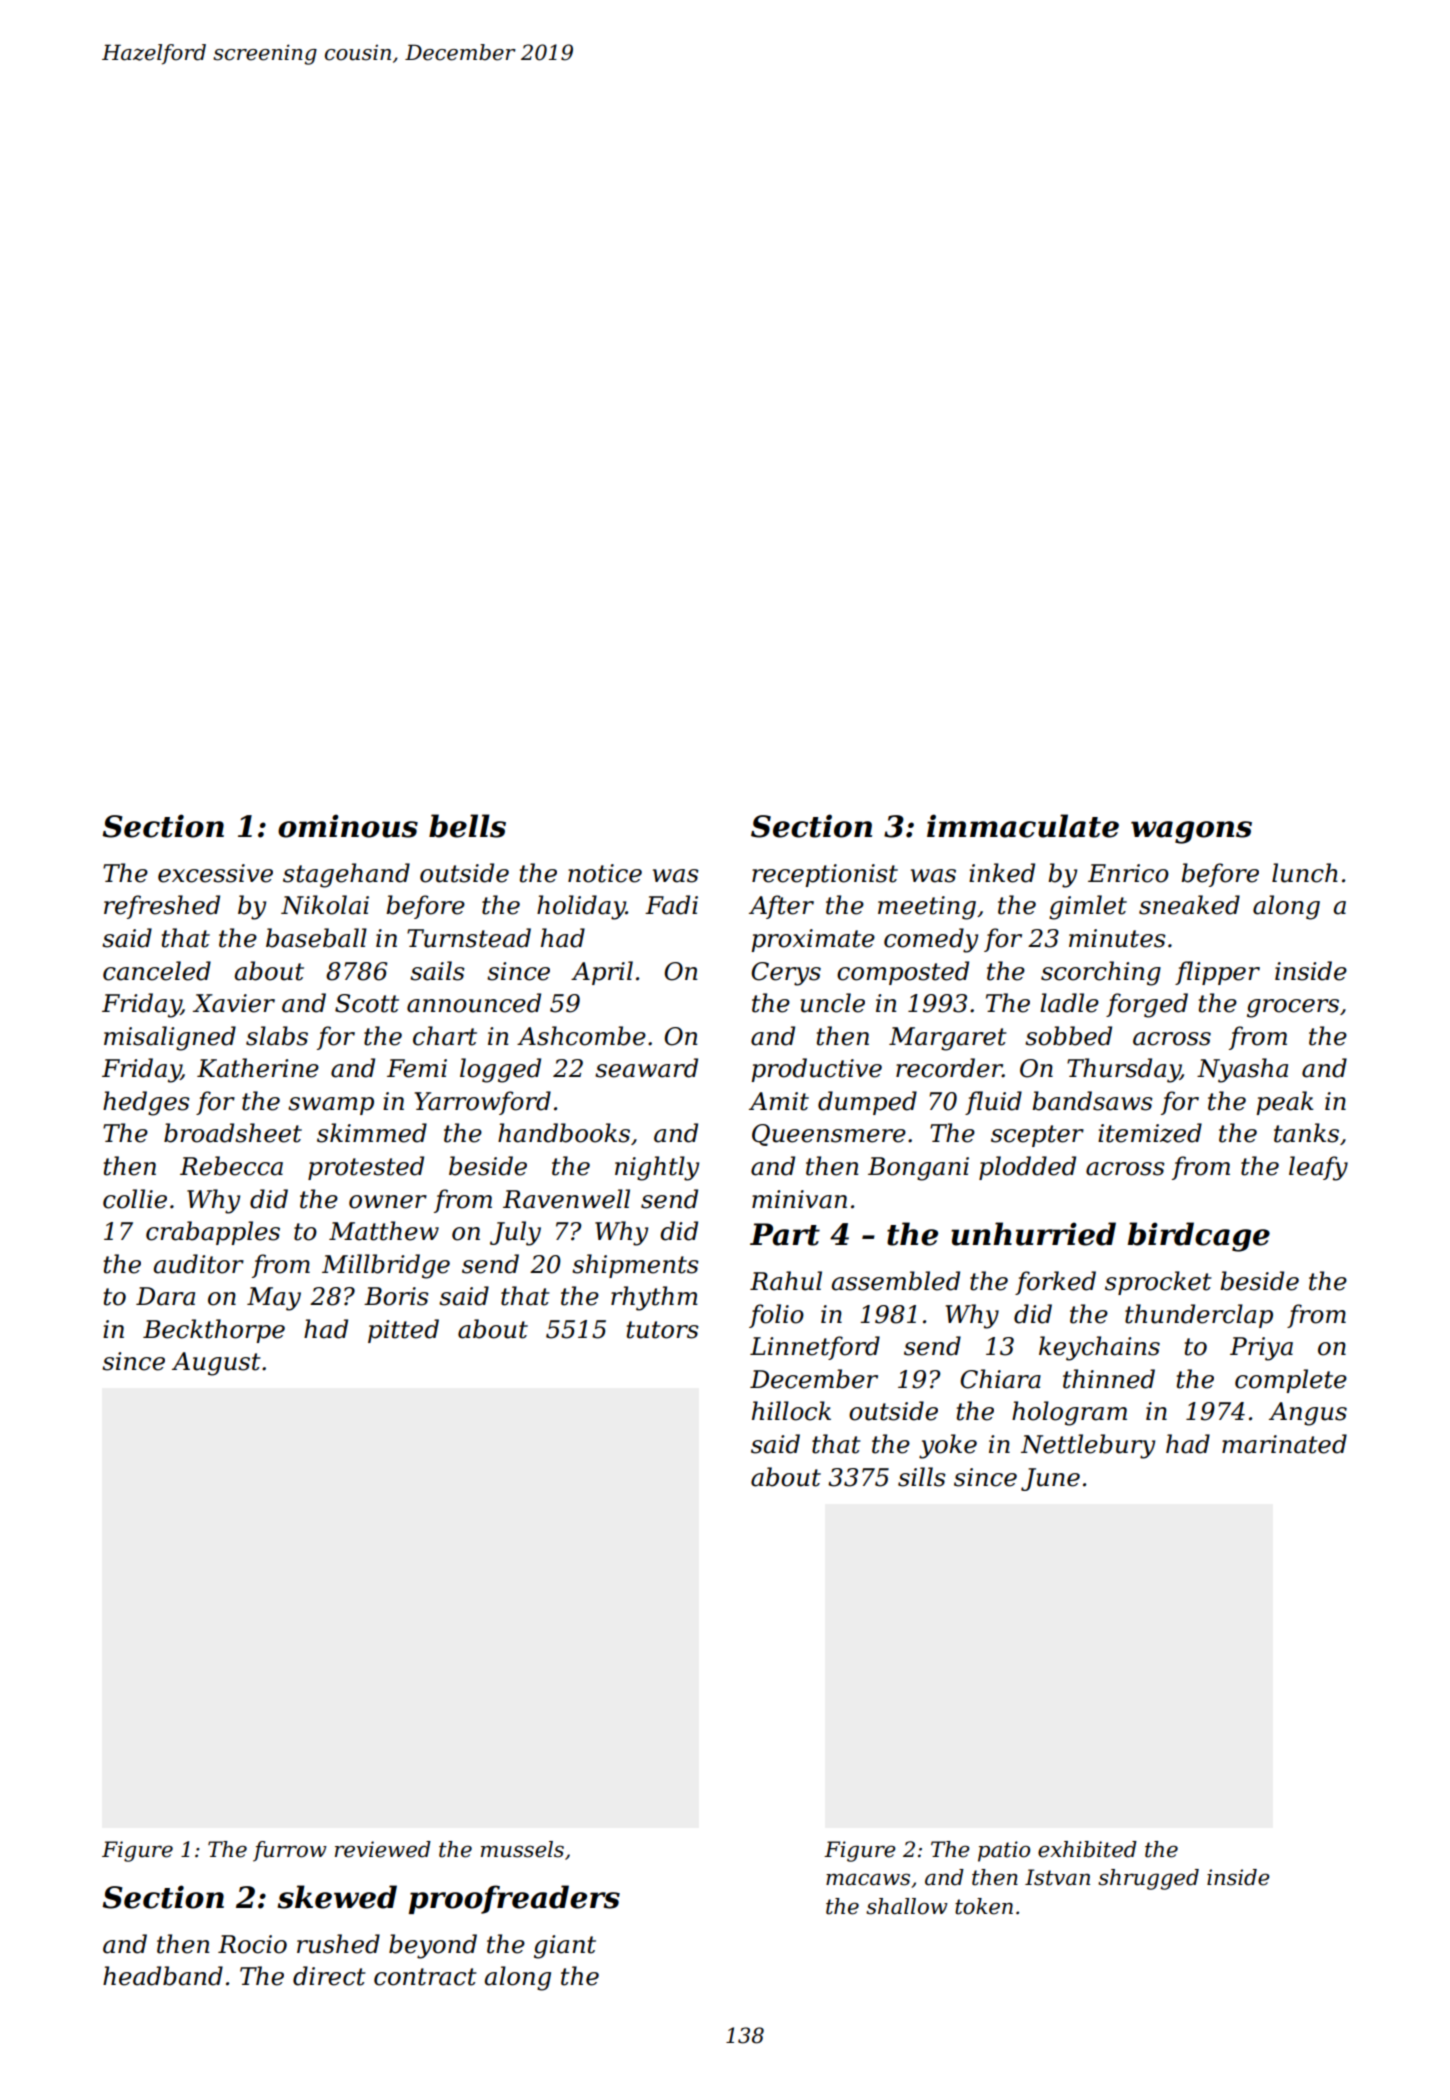  Describe the element at coordinates (948, 1446) in the screenshot. I see `yoke` at that location.
